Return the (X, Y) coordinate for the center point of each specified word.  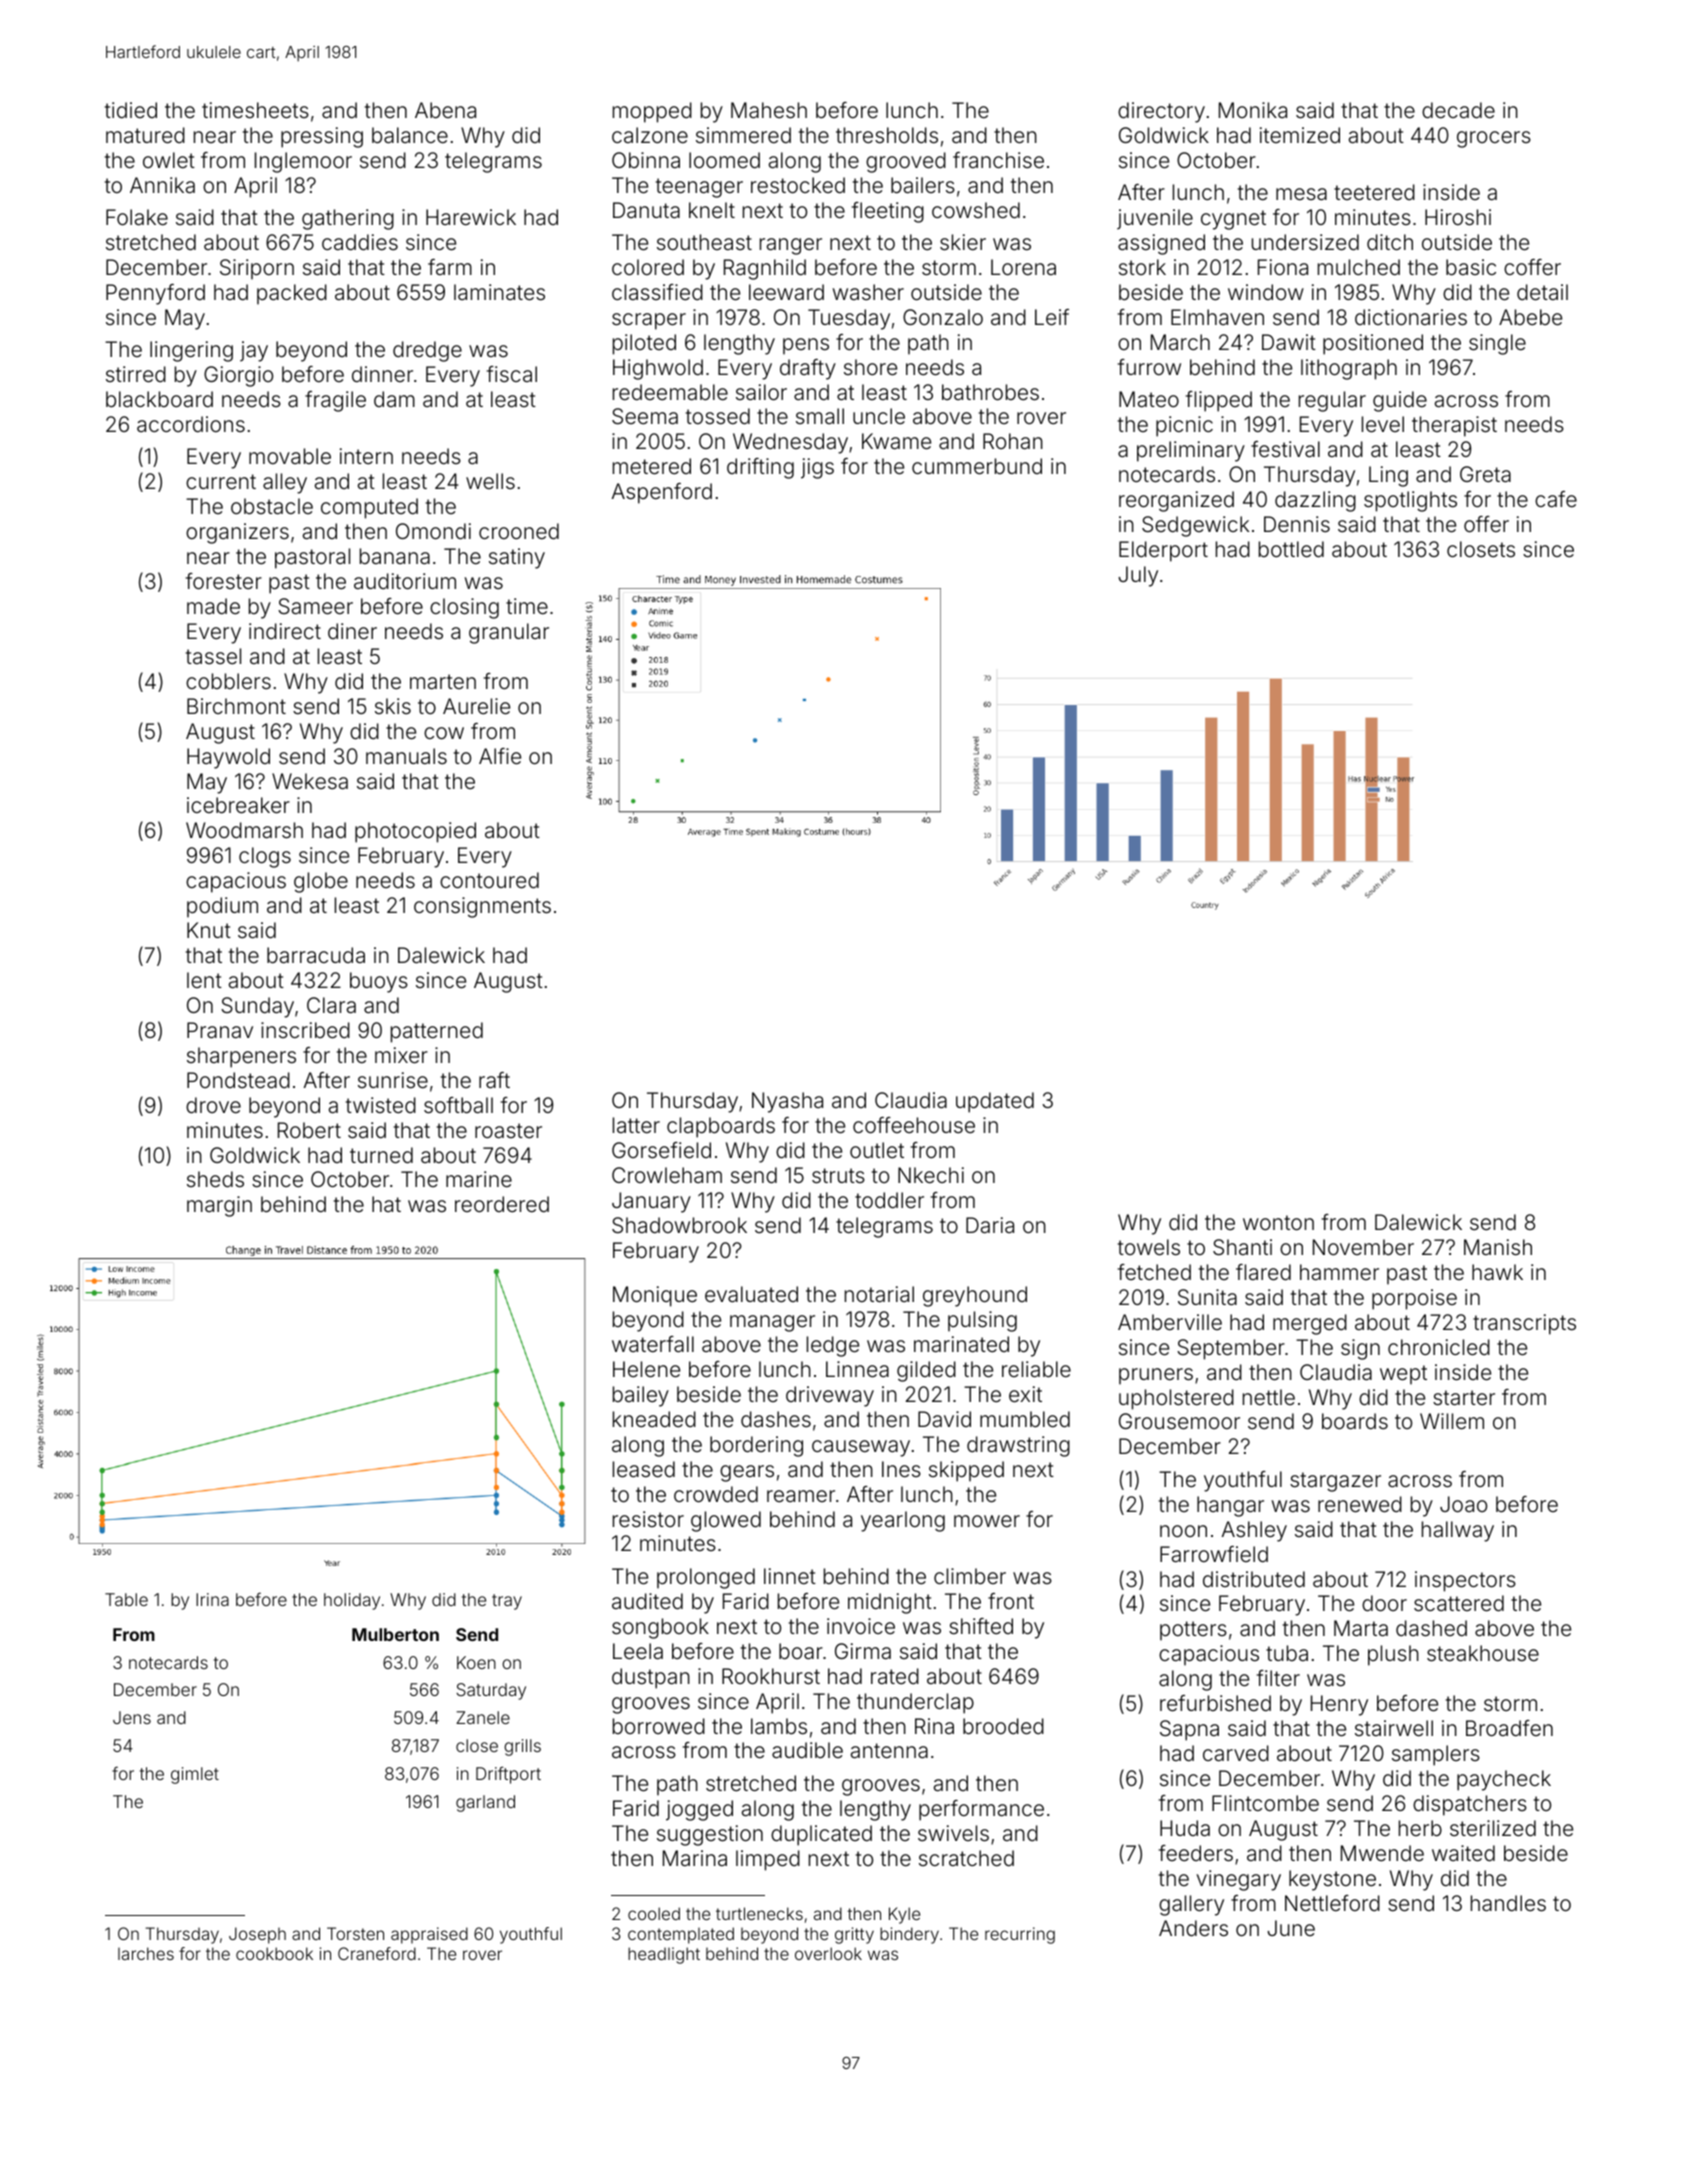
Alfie (500, 756)
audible (807, 1750)
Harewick (471, 217)
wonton (1278, 1222)
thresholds (887, 135)
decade (1458, 110)
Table (126, 1599)
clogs (265, 857)
